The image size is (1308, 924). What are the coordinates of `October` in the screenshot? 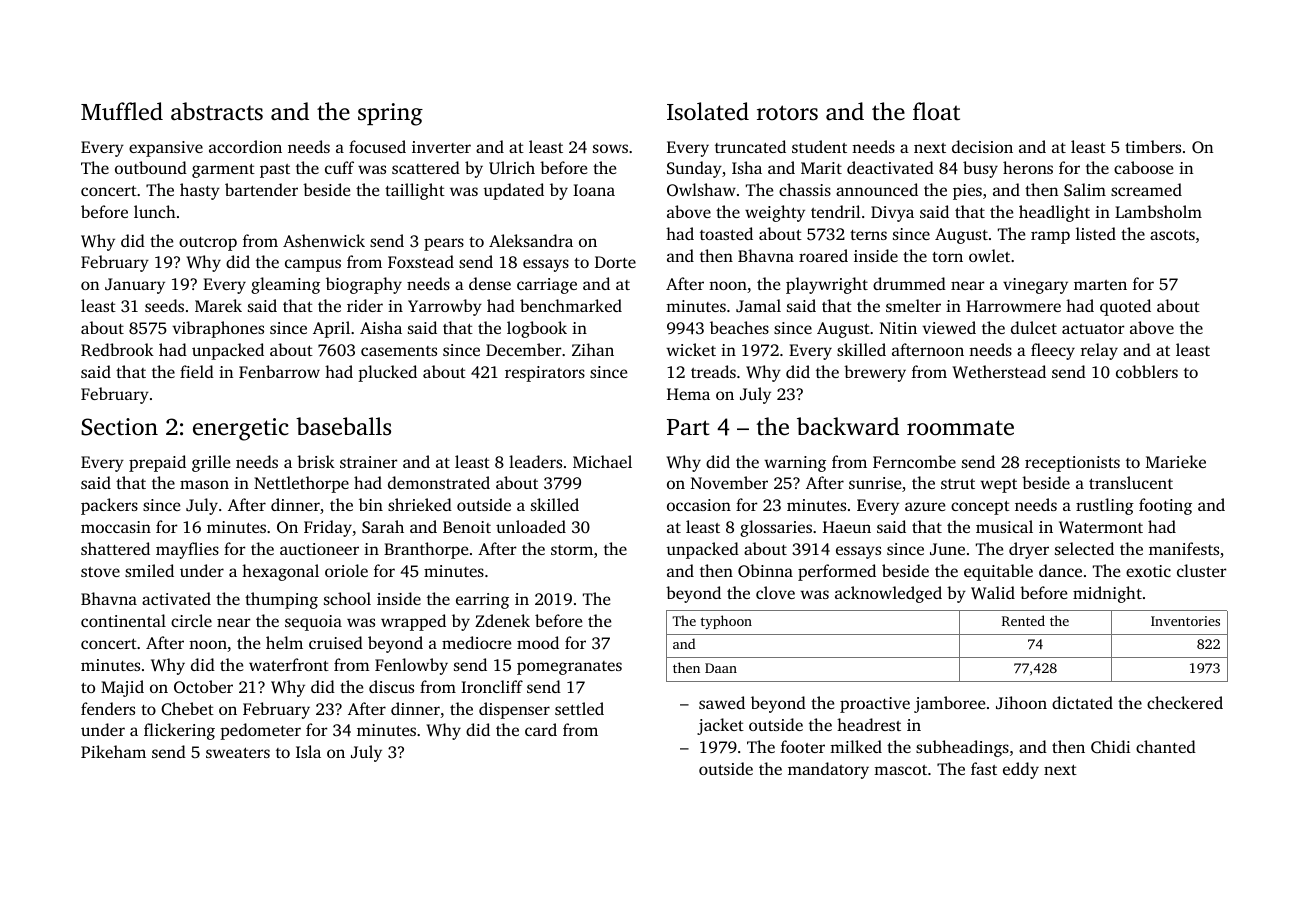 It's located at (203, 687).
